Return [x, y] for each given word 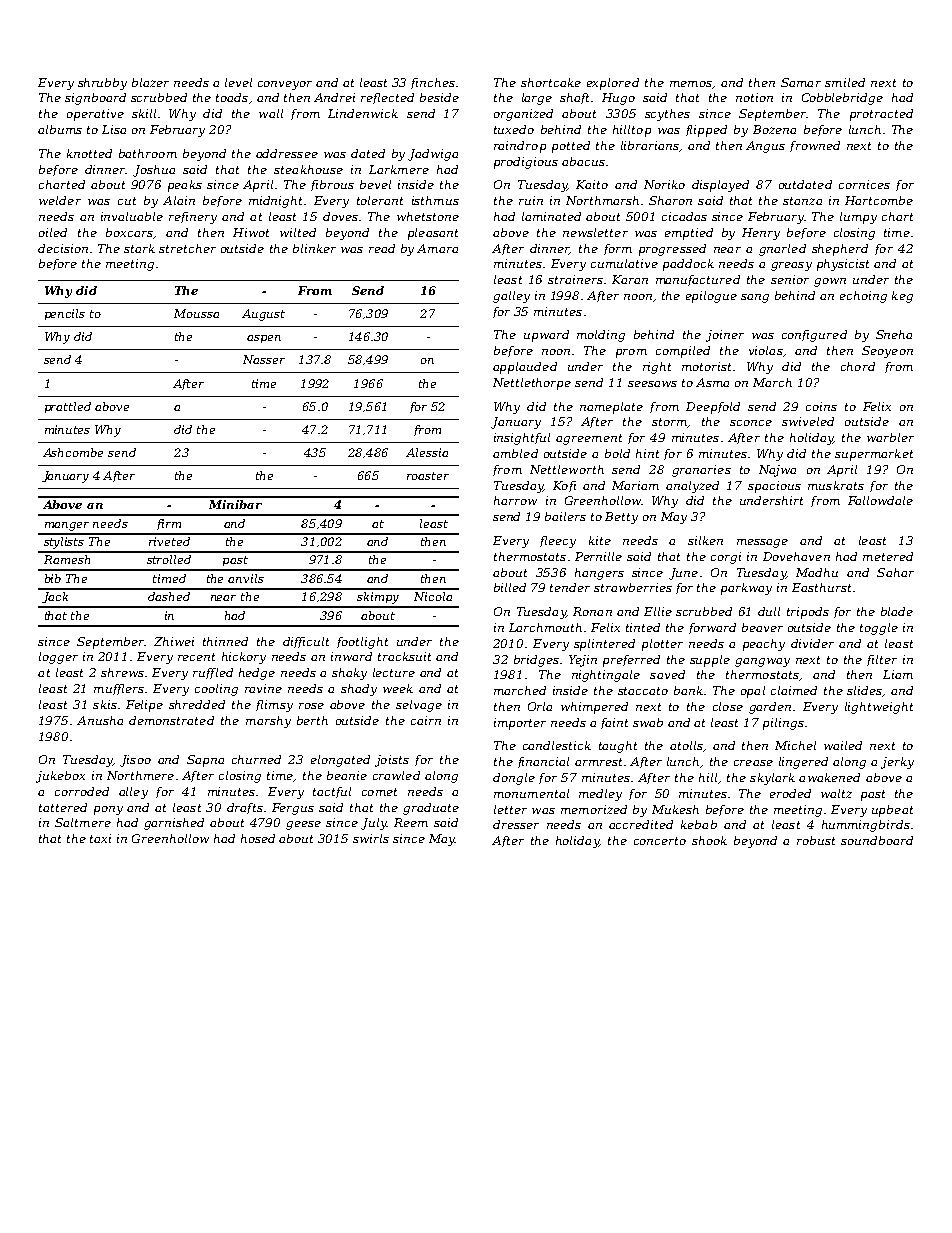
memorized [594, 809]
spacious [774, 487]
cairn [426, 720]
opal [753, 692]
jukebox [60, 777]
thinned [225, 641]
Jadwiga [433, 155]
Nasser [264, 359]
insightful [522, 439]
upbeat [892, 811]
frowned [815, 146]
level [238, 82]
